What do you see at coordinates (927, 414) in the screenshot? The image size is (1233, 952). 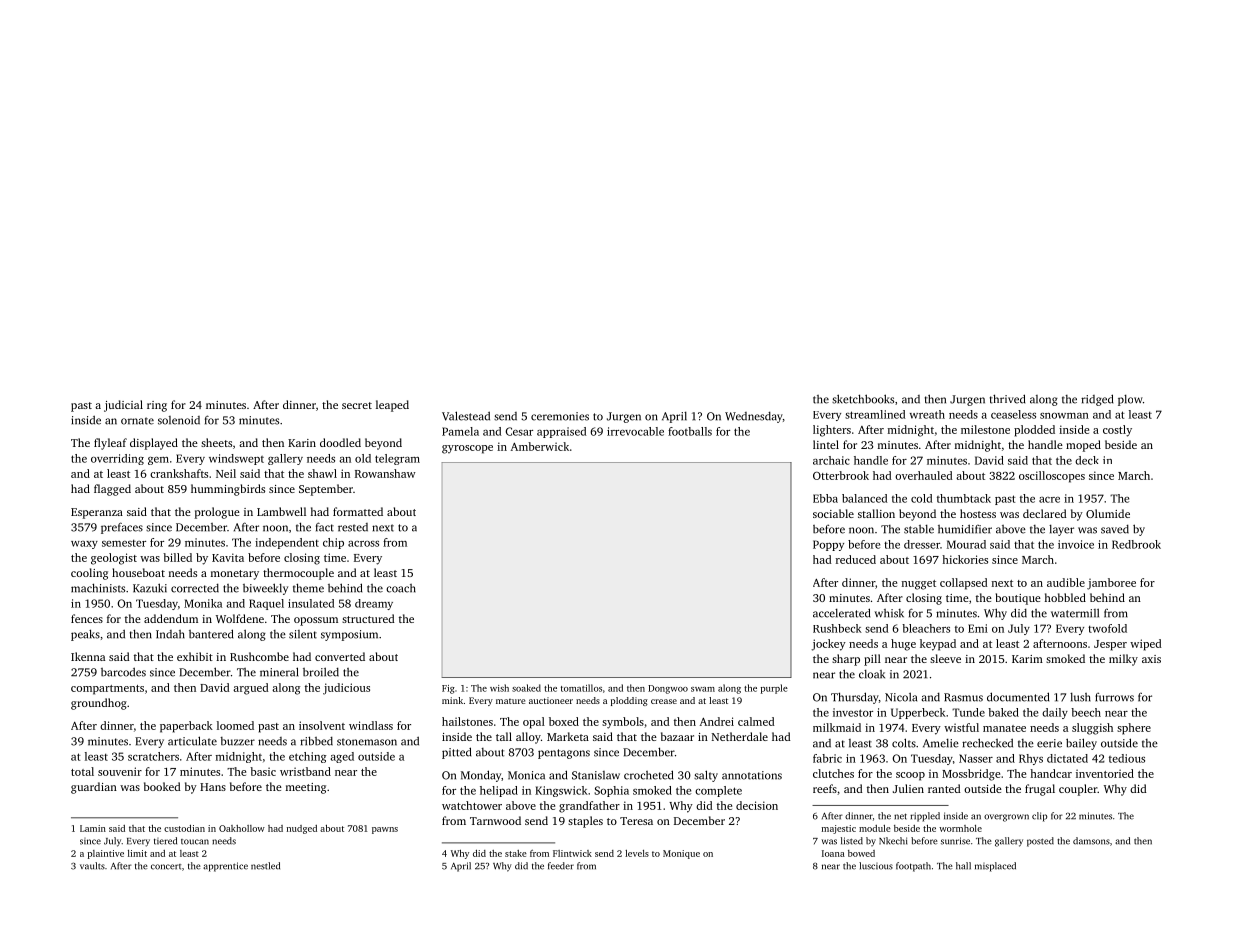 I see `wreath` at bounding box center [927, 414].
